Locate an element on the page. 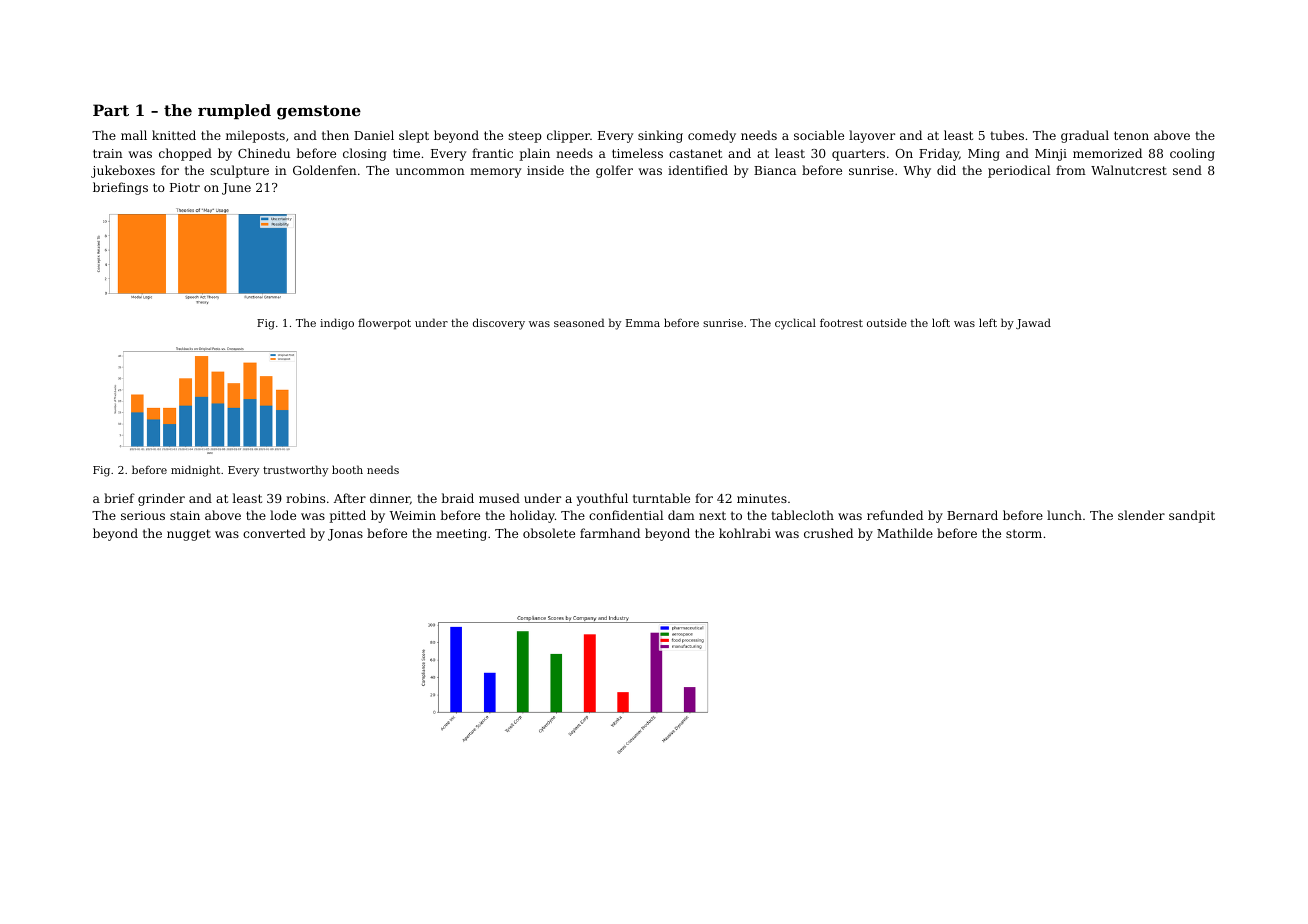  loft is located at coordinates (941, 322).
